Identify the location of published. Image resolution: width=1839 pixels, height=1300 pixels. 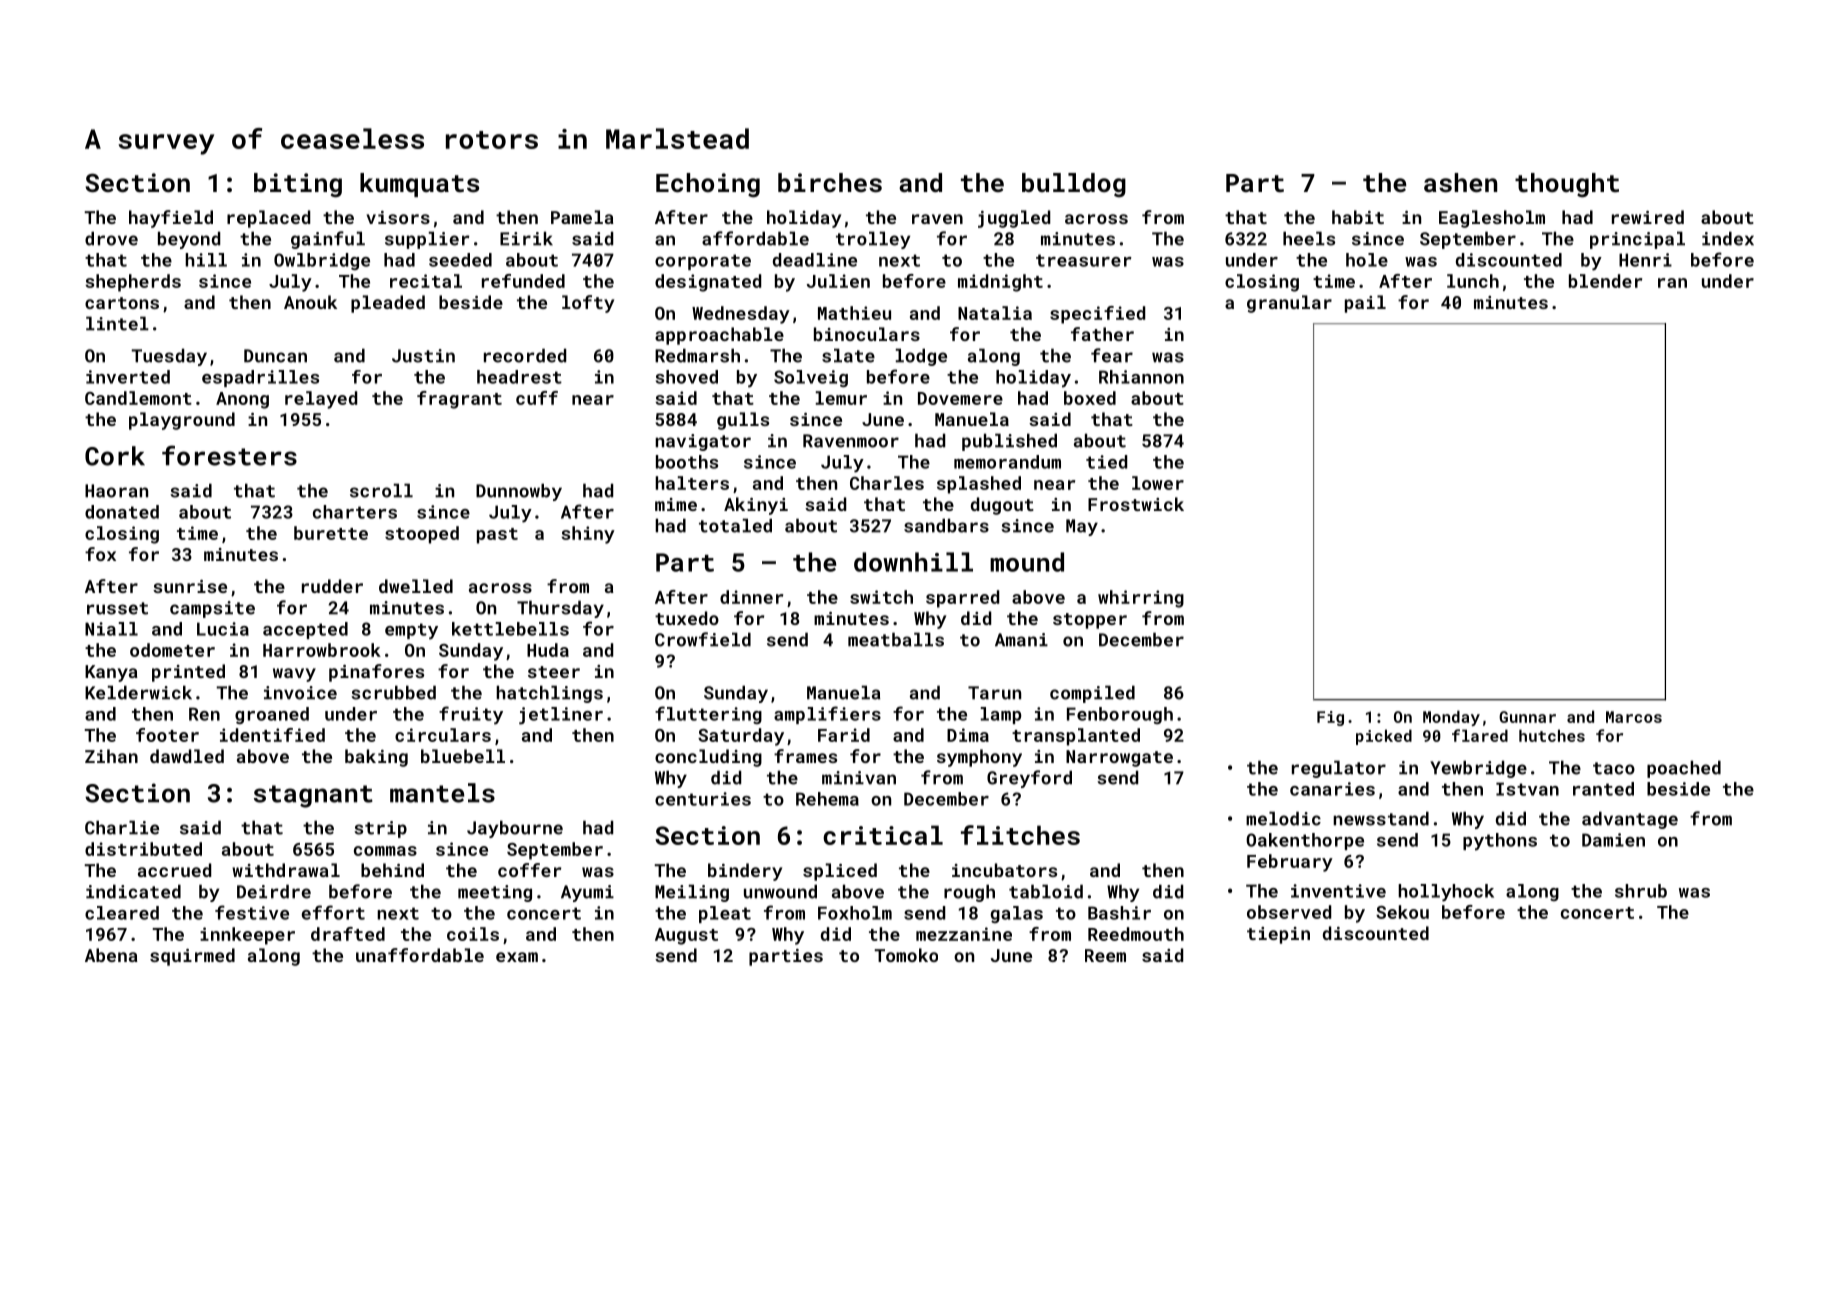
(1009, 442).
